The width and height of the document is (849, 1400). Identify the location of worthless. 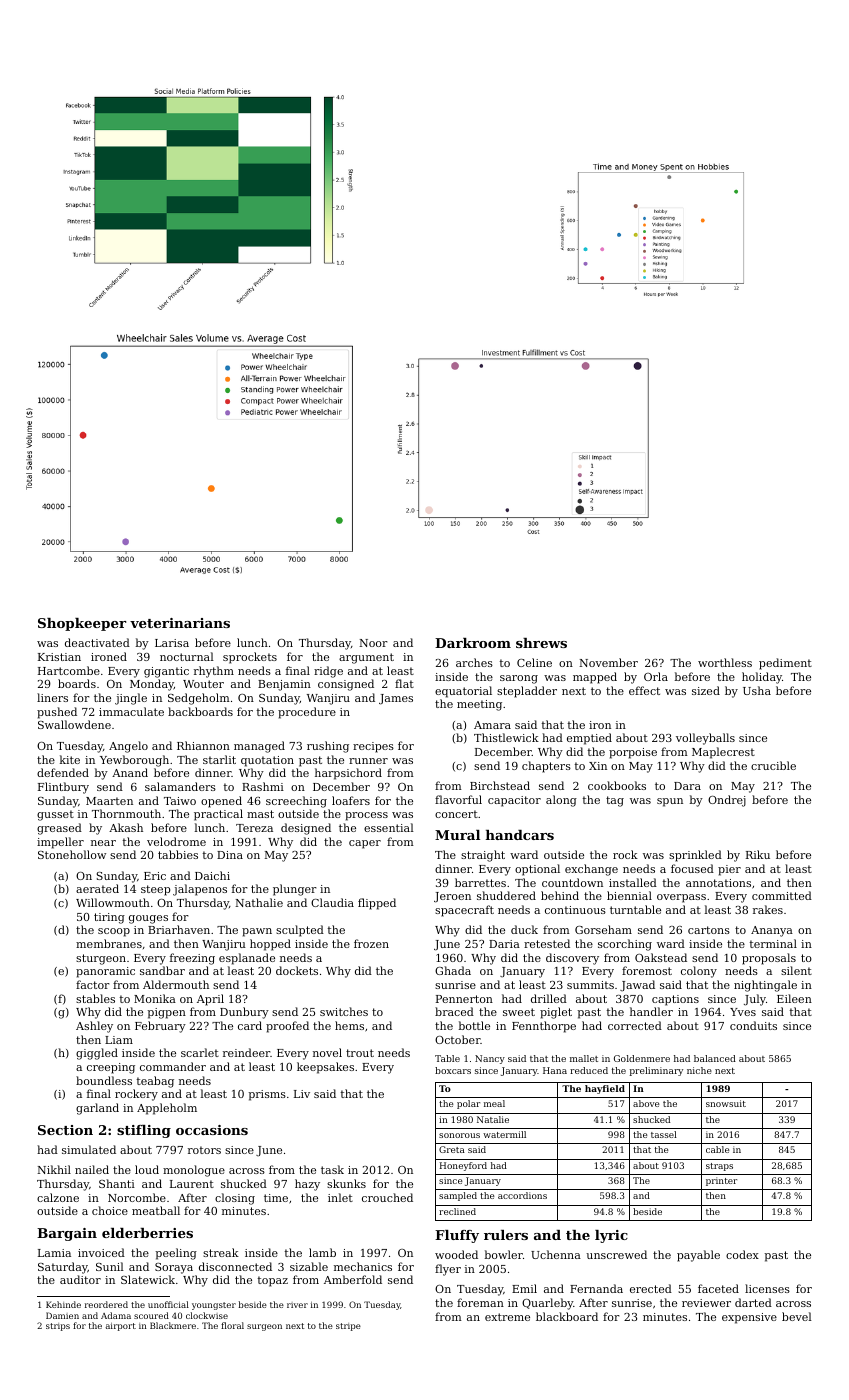
(725, 662).
